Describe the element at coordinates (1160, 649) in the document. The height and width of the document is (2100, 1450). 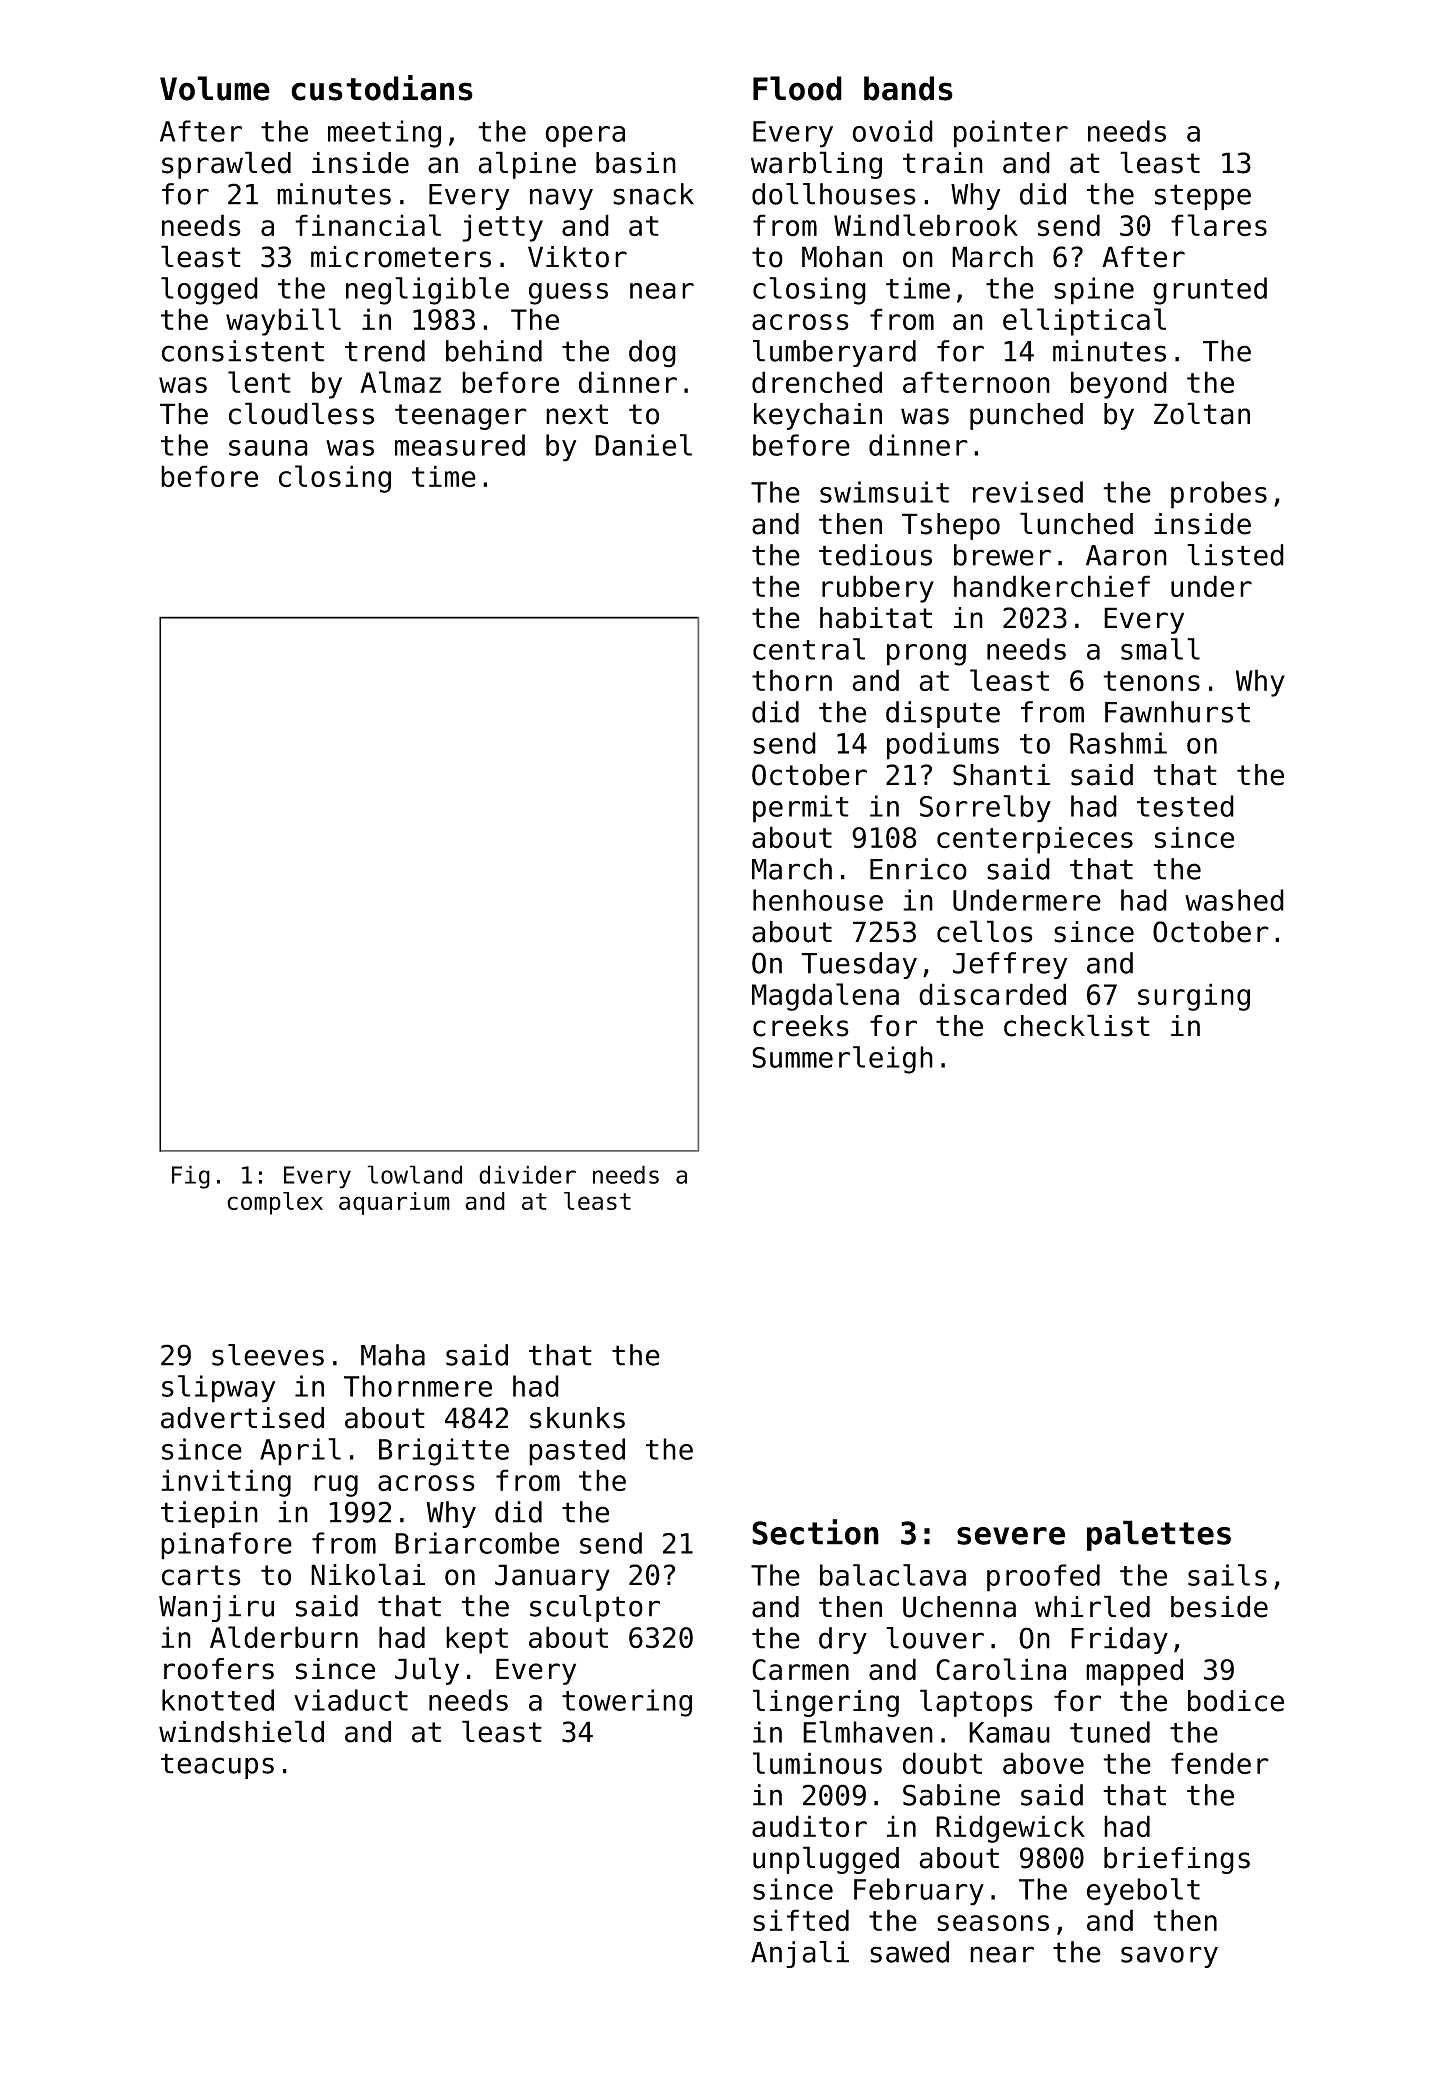
I see `small` at that location.
